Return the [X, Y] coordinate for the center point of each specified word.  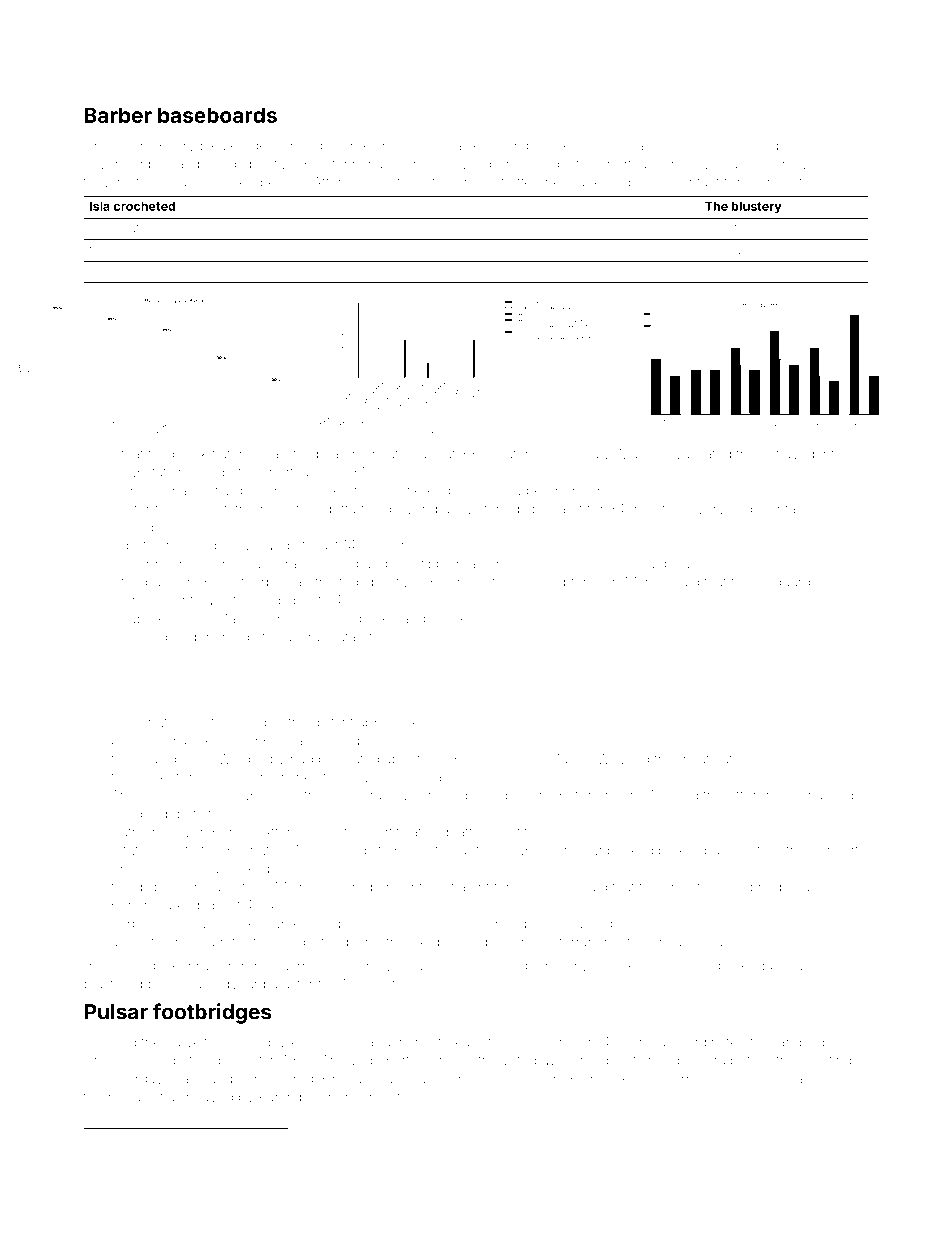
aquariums [400, 1042]
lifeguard [783, 583]
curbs [129, 924]
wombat [471, 1141]
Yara [711, 1060]
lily [821, 510]
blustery [757, 207]
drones [716, 1141]
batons [519, 454]
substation [153, 473]
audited [148, 1141]
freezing [372, 147]
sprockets [472, 583]
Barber [118, 115]
